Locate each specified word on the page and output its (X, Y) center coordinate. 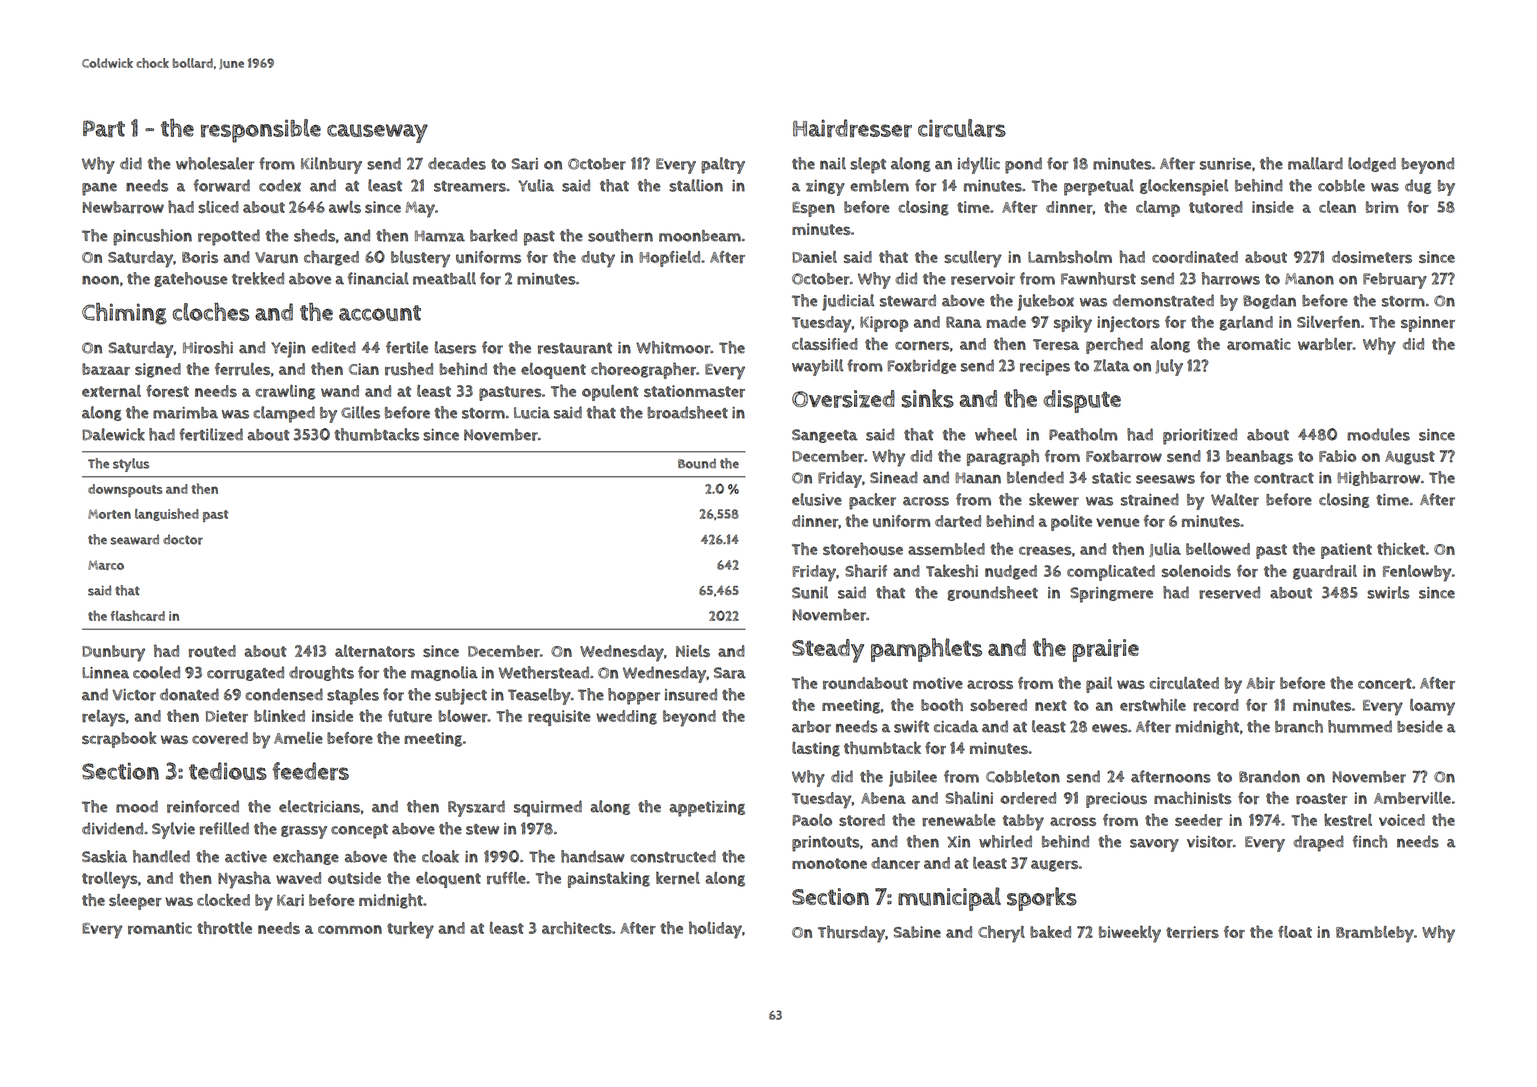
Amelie (298, 738)
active (246, 857)
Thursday (851, 934)
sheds (314, 235)
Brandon (1269, 776)
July (1169, 367)
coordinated (1195, 257)
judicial (848, 302)
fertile (407, 347)
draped (1318, 843)
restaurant (575, 348)
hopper (634, 696)
